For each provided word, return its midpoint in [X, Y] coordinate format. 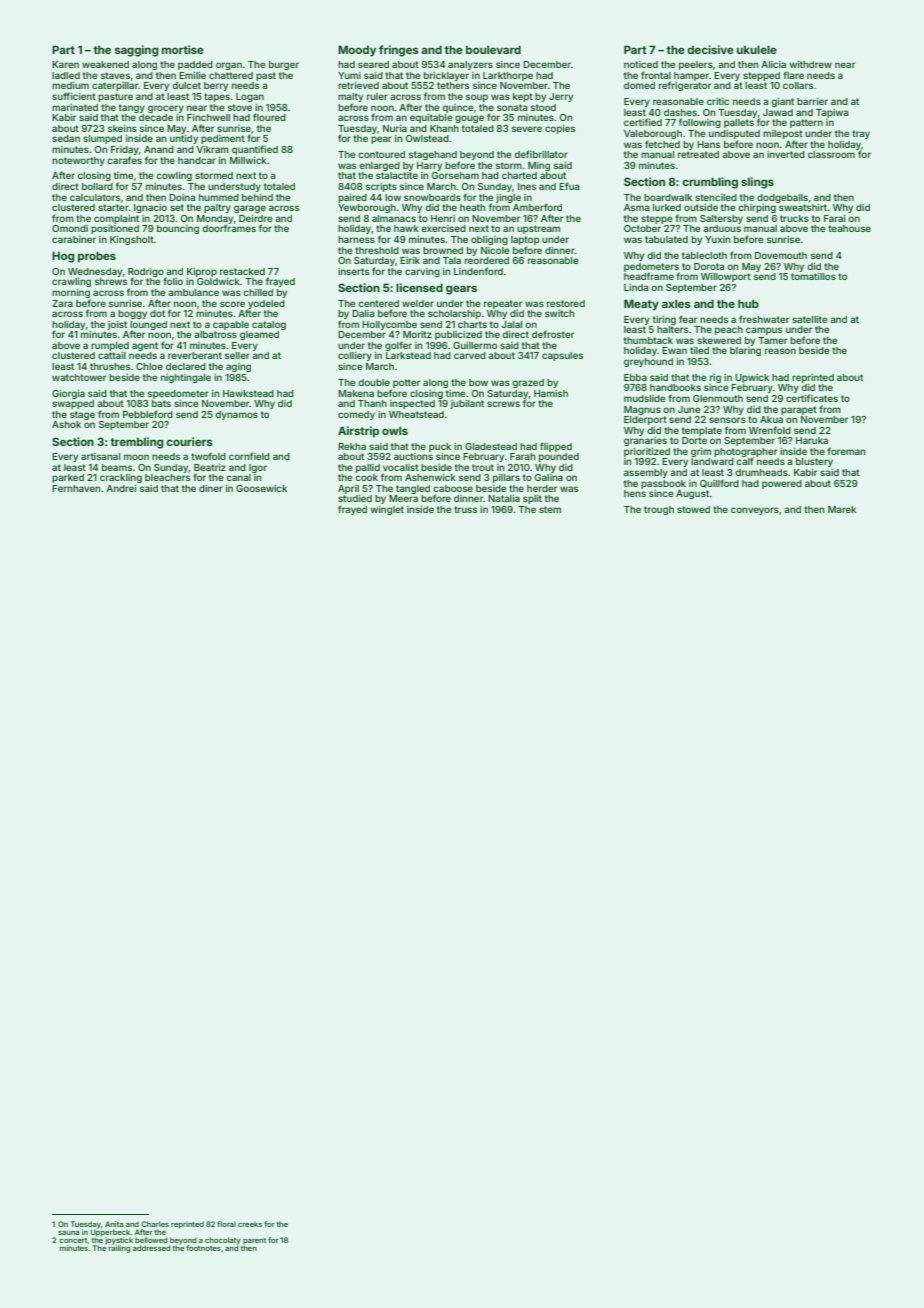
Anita [114, 1224]
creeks [250, 1224]
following [700, 123]
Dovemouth [781, 255]
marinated [75, 107]
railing [119, 1249]
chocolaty [223, 1241]
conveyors [755, 511]
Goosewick [261, 488]
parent [254, 1241]
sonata [512, 107]
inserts [353, 271]
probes [97, 257]
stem [550, 509]
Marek [842, 509]
